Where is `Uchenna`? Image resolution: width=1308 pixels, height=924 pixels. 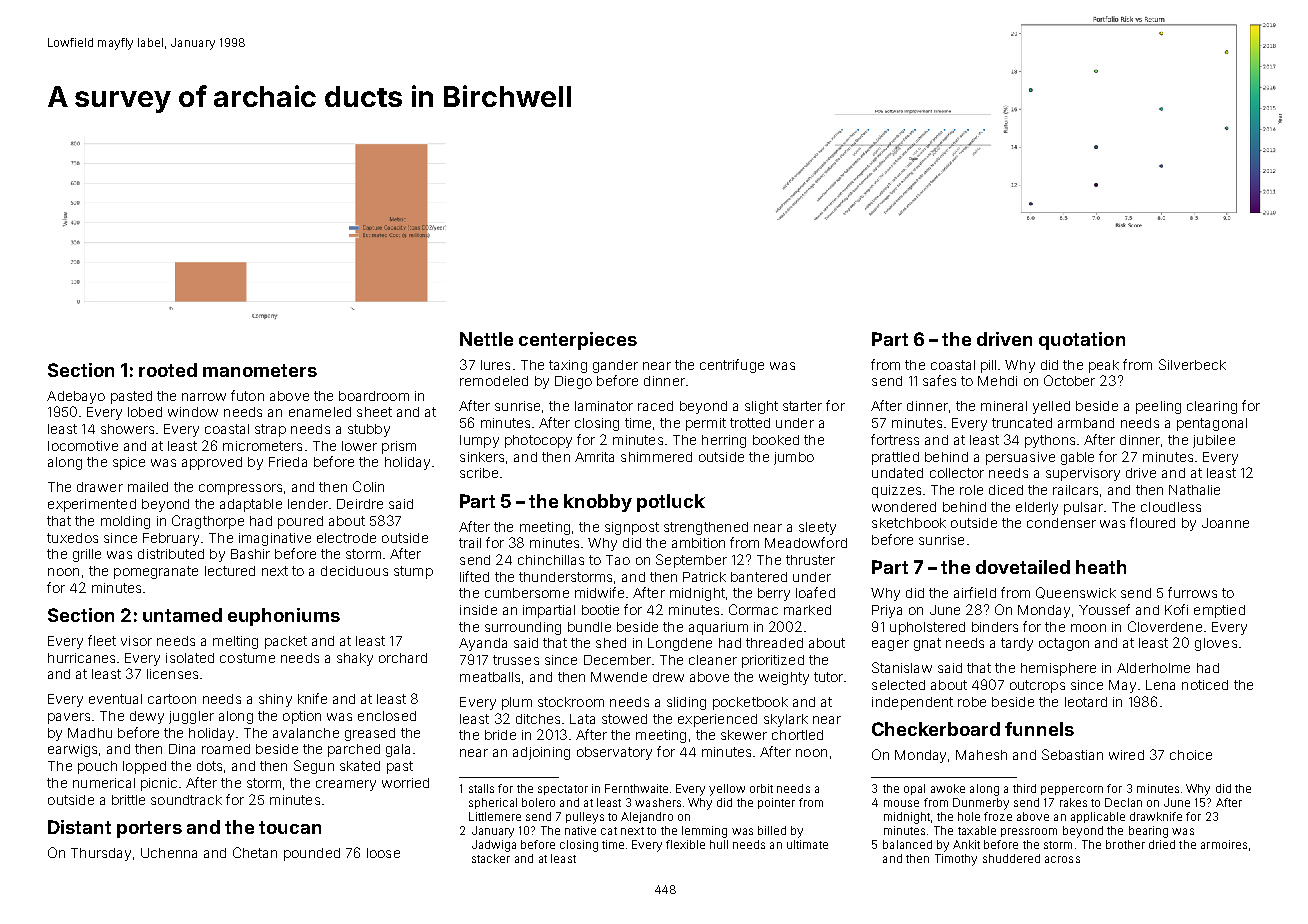
Uchenna is located at coordinates (169, 853).
